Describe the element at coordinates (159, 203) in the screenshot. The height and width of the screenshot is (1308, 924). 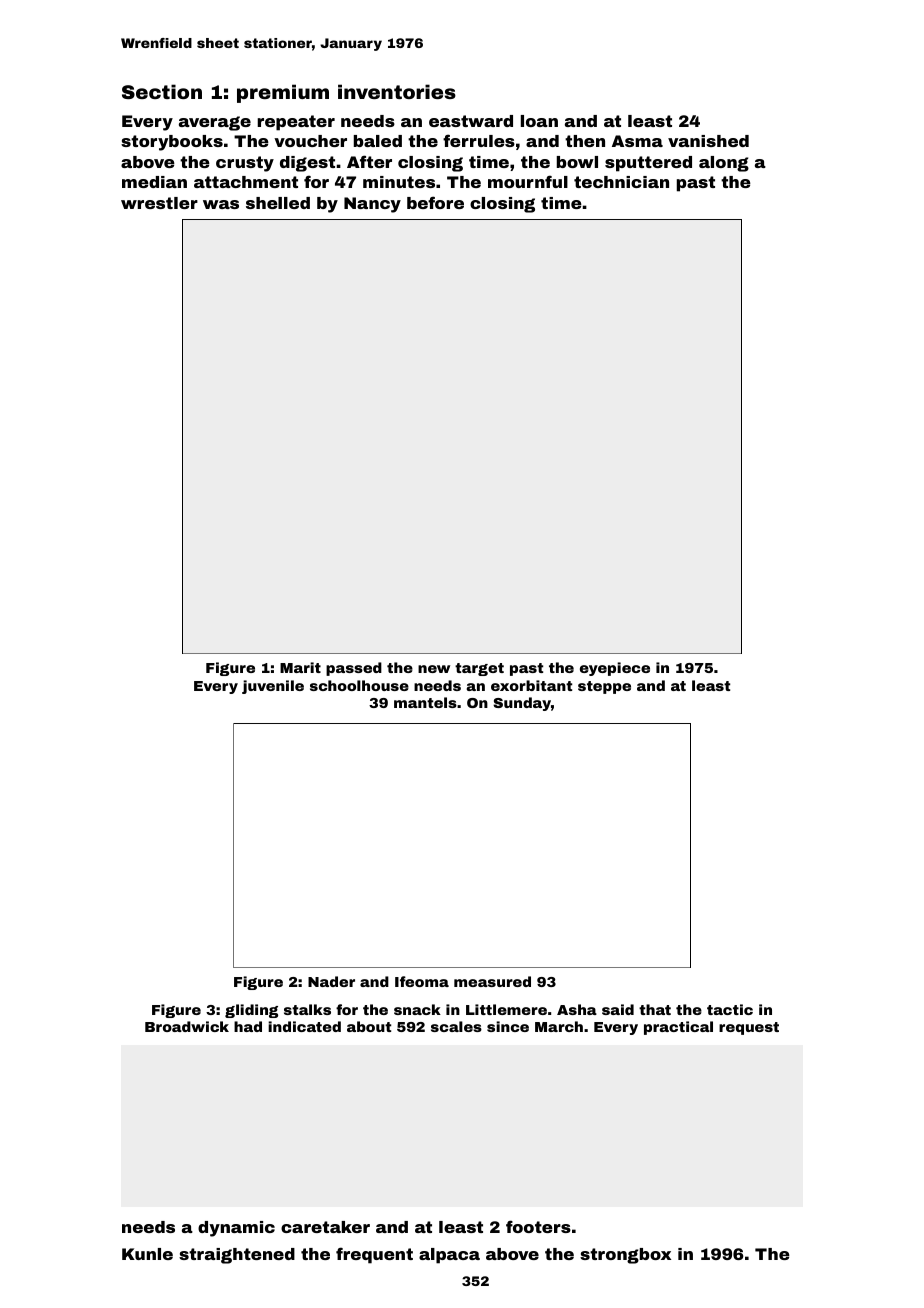
I see `wrestler` at that location.
